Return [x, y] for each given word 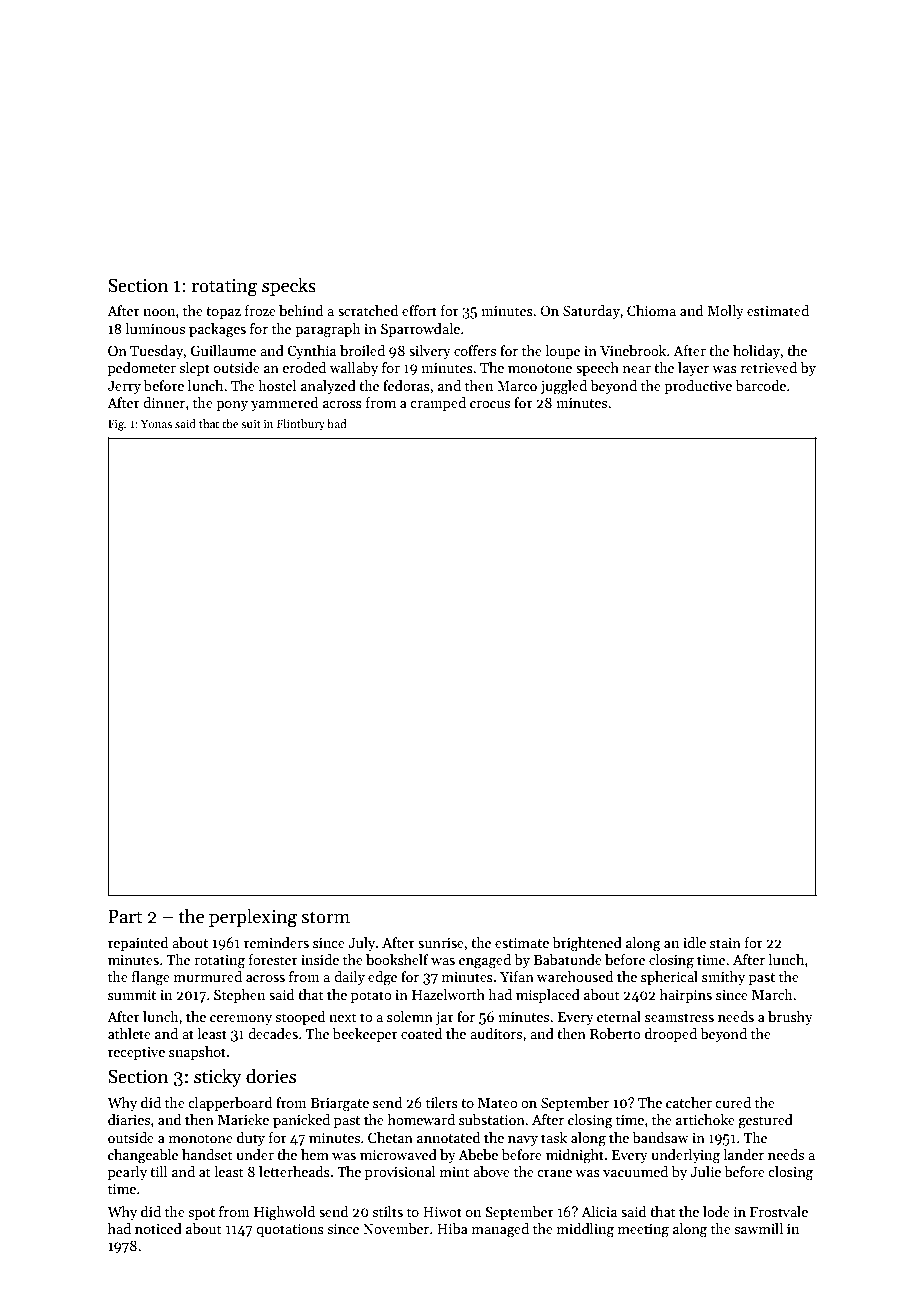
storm [326, 917]
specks [289, 286]
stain [725, 943]
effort [419, 310]
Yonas [156, 424]
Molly [726, 312]
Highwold [284, 1213]
